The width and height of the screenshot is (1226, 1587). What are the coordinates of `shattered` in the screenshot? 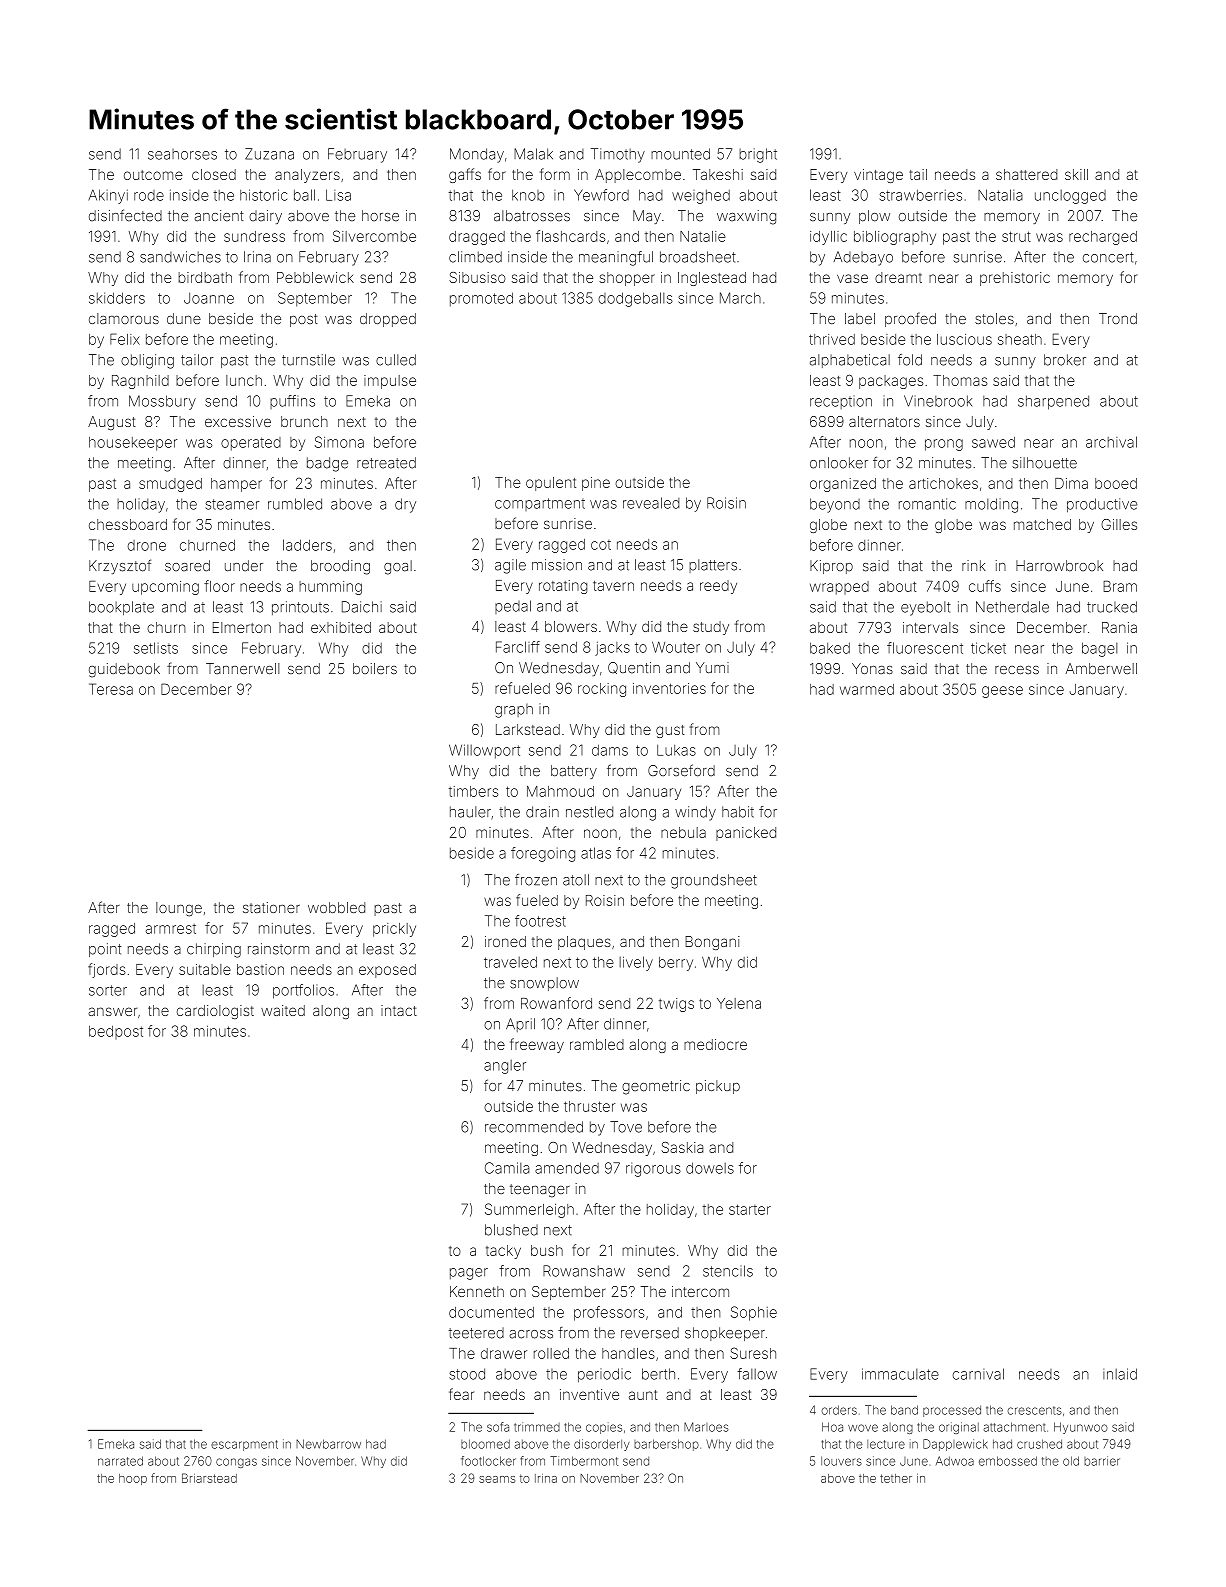 It's located at (1026, 174).
